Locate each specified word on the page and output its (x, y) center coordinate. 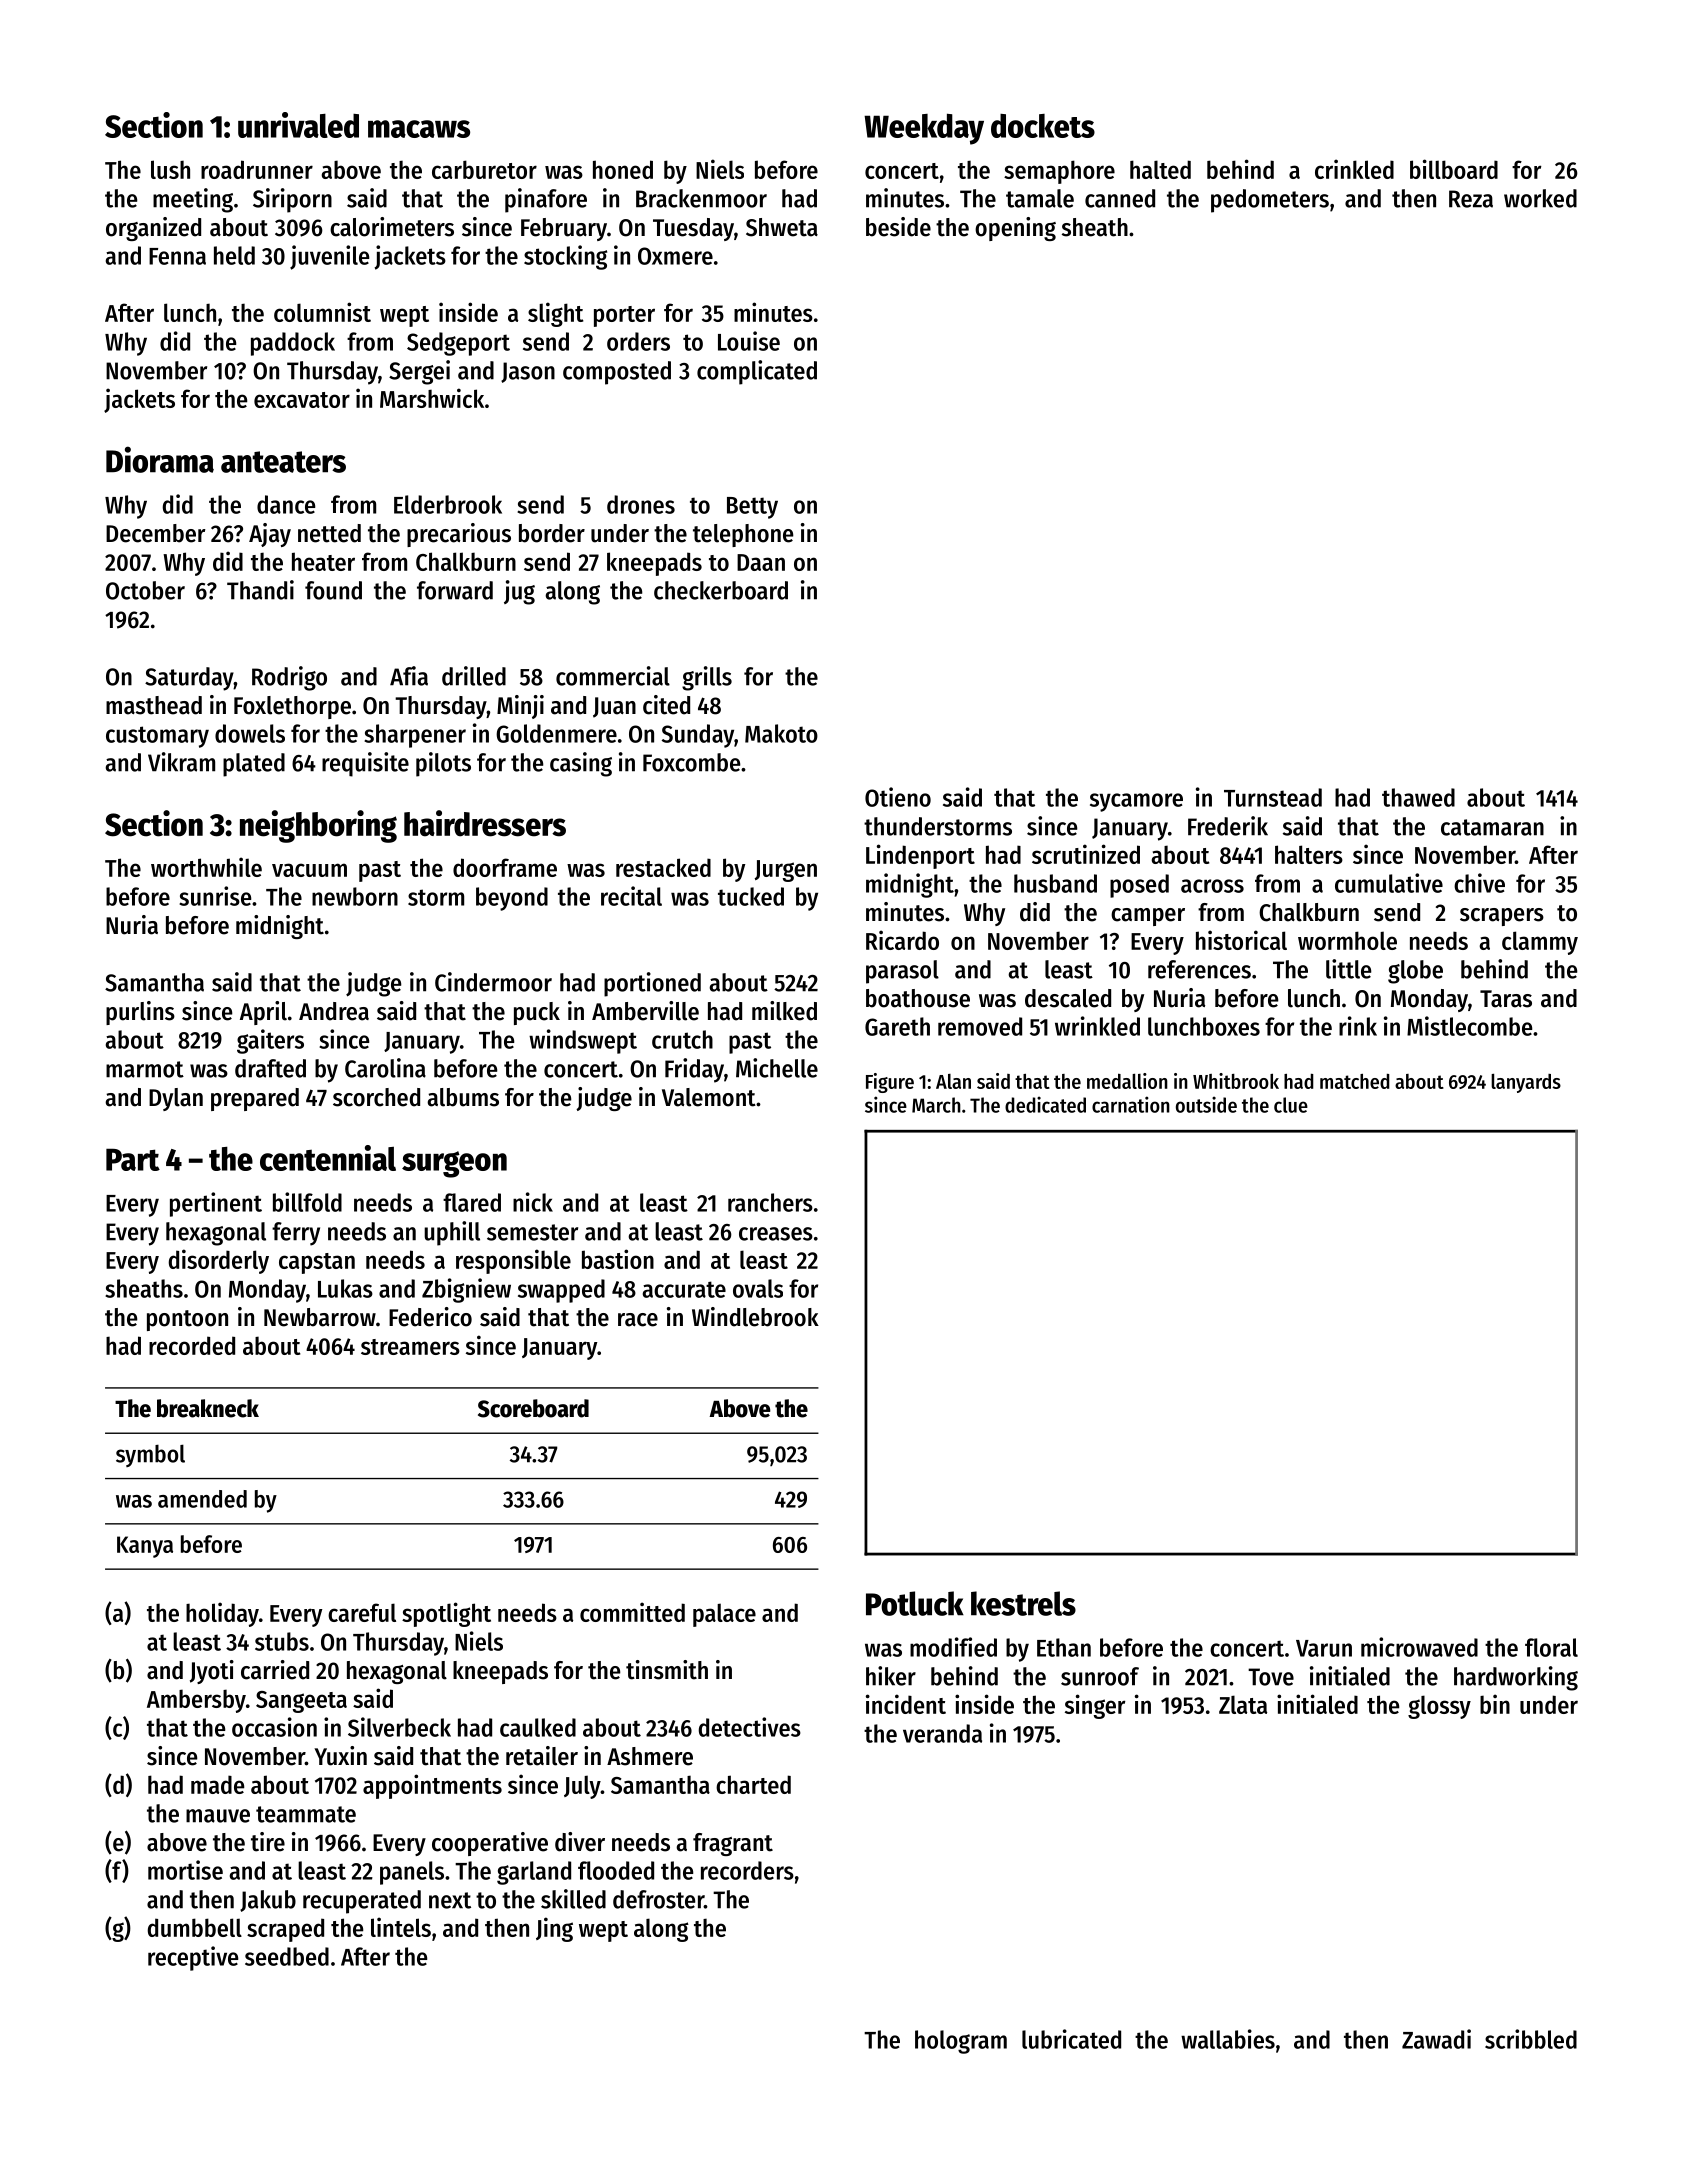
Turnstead (1273, 797)
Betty (752, 508)
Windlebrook (755, 1317)
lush (170, 169)
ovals (758, 1288)
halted (1160, 169)
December (156, 533)
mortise (185, 1870)
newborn (355, 896)
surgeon (454, 1164)
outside (1206, 1104)
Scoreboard (533, 1408)
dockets (1043, 126)
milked (784, 1011)
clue (1291, 1105)
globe (1415, 972)
